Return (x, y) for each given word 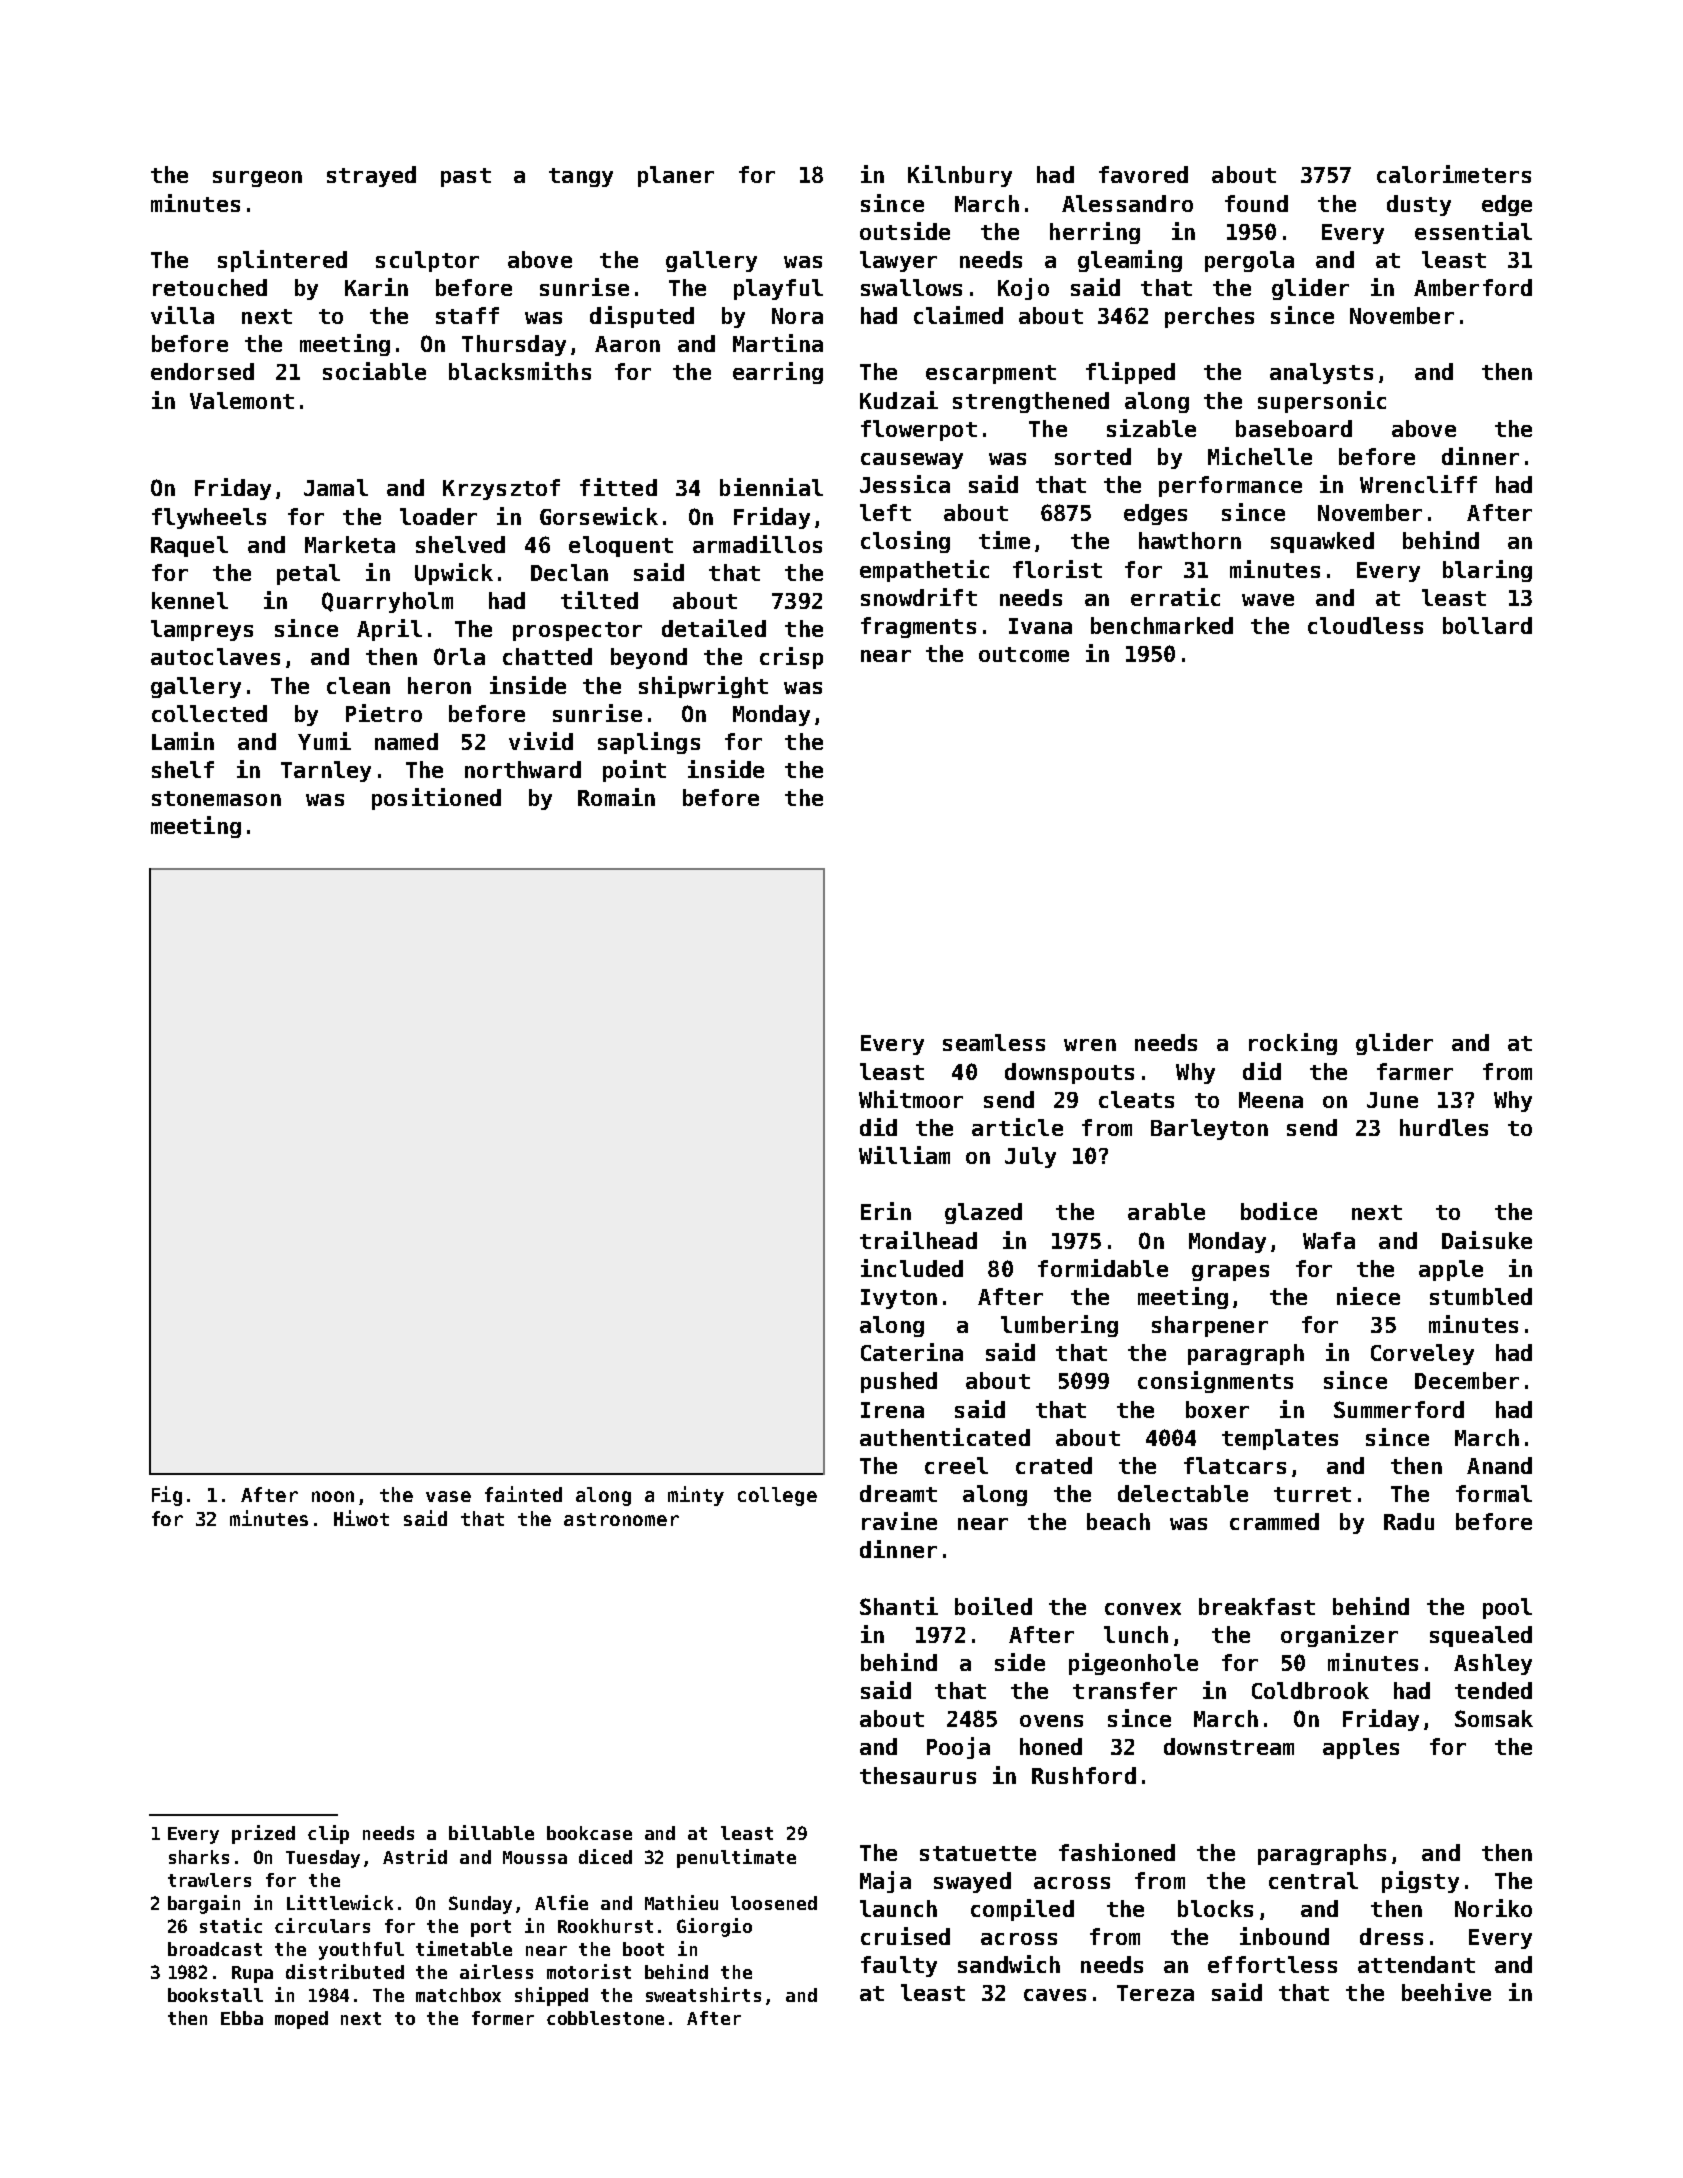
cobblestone (605, 2018)
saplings (649, 743)
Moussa (535, 1857)
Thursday (514, 345)
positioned (436, 799)
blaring (1487, 571)
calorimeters (1454, 174)
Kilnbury (960, 176)
